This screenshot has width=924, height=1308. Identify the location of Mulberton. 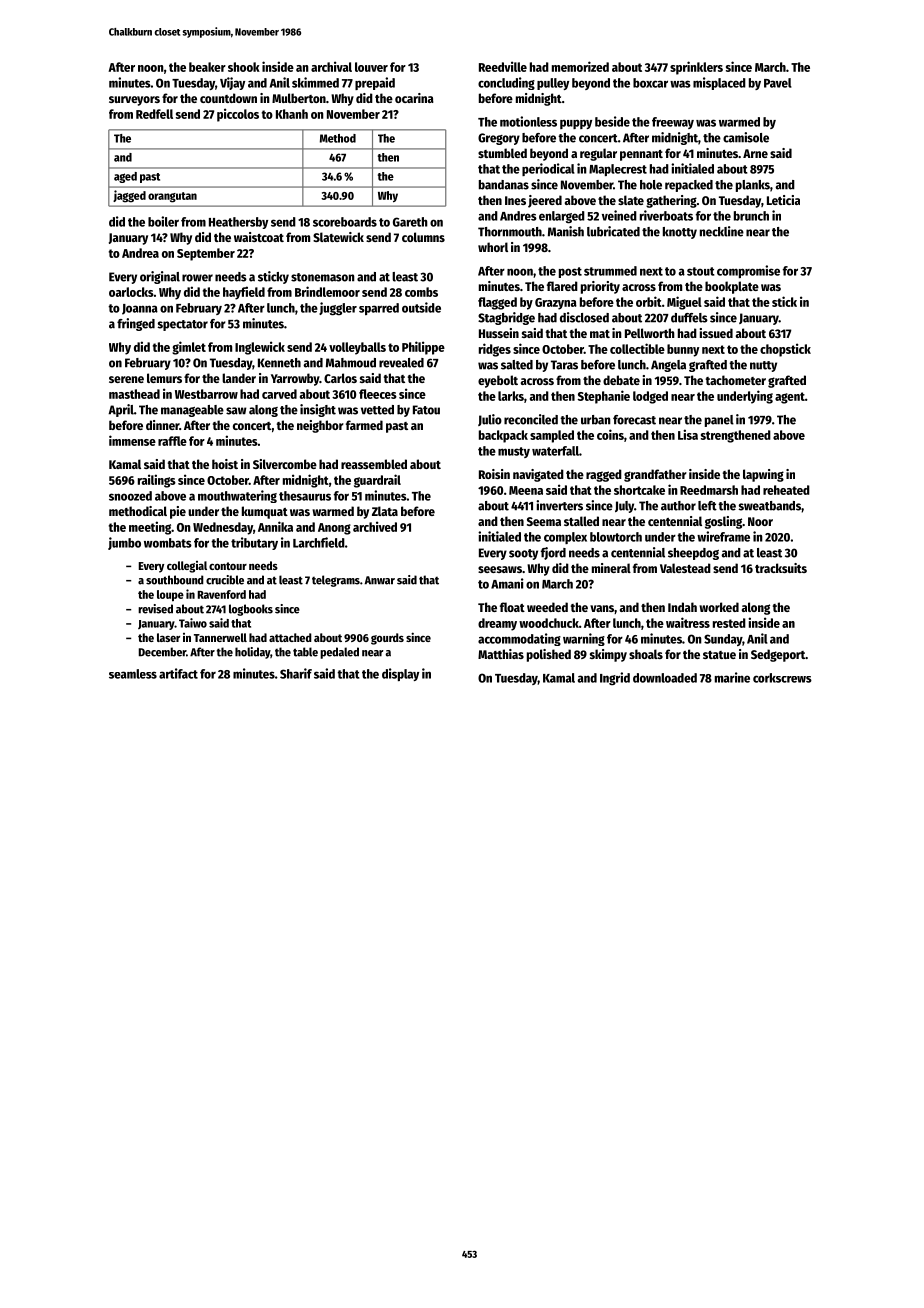
(299, 98).
